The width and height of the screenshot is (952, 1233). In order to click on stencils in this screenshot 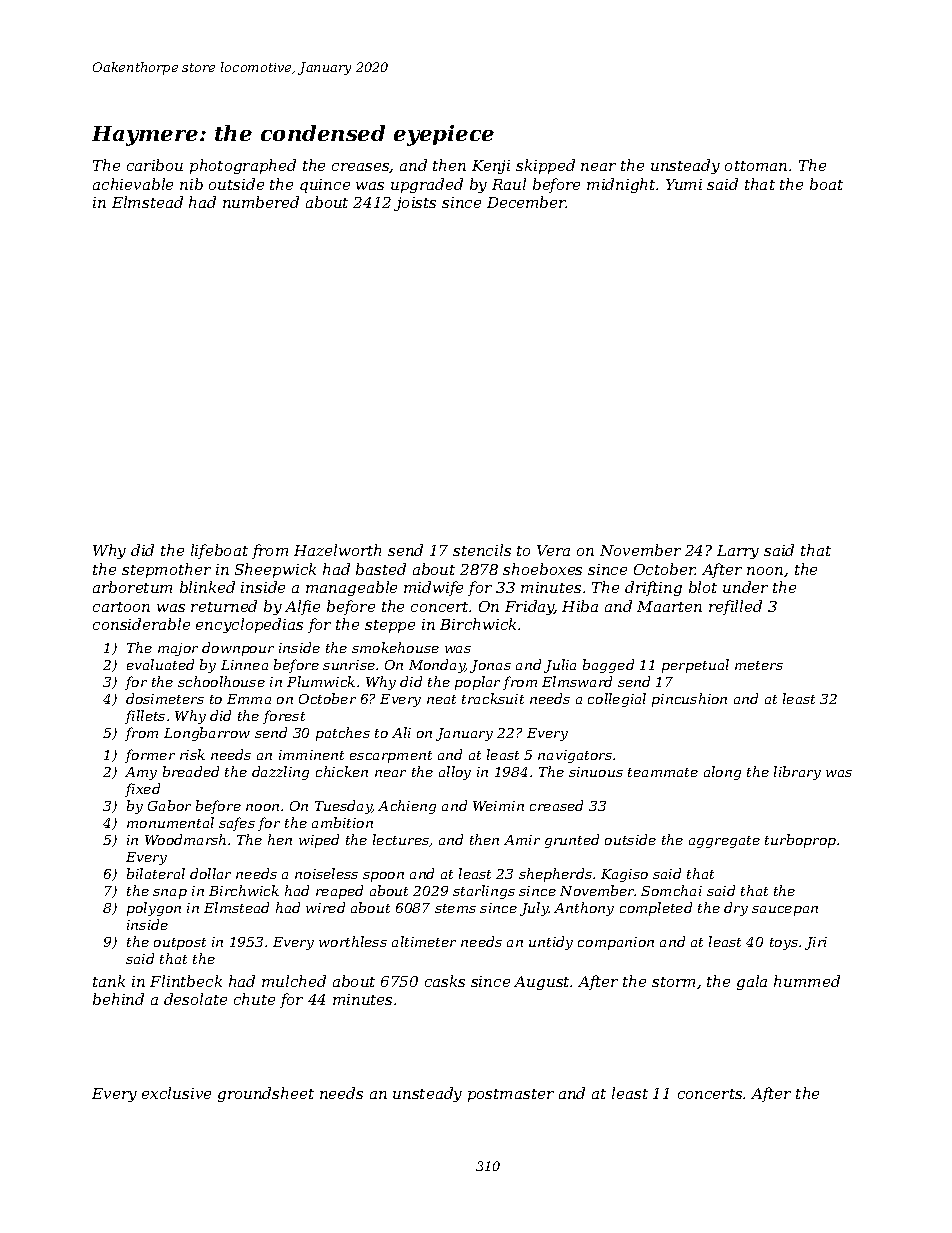, I will do `click(482, 550)`.
